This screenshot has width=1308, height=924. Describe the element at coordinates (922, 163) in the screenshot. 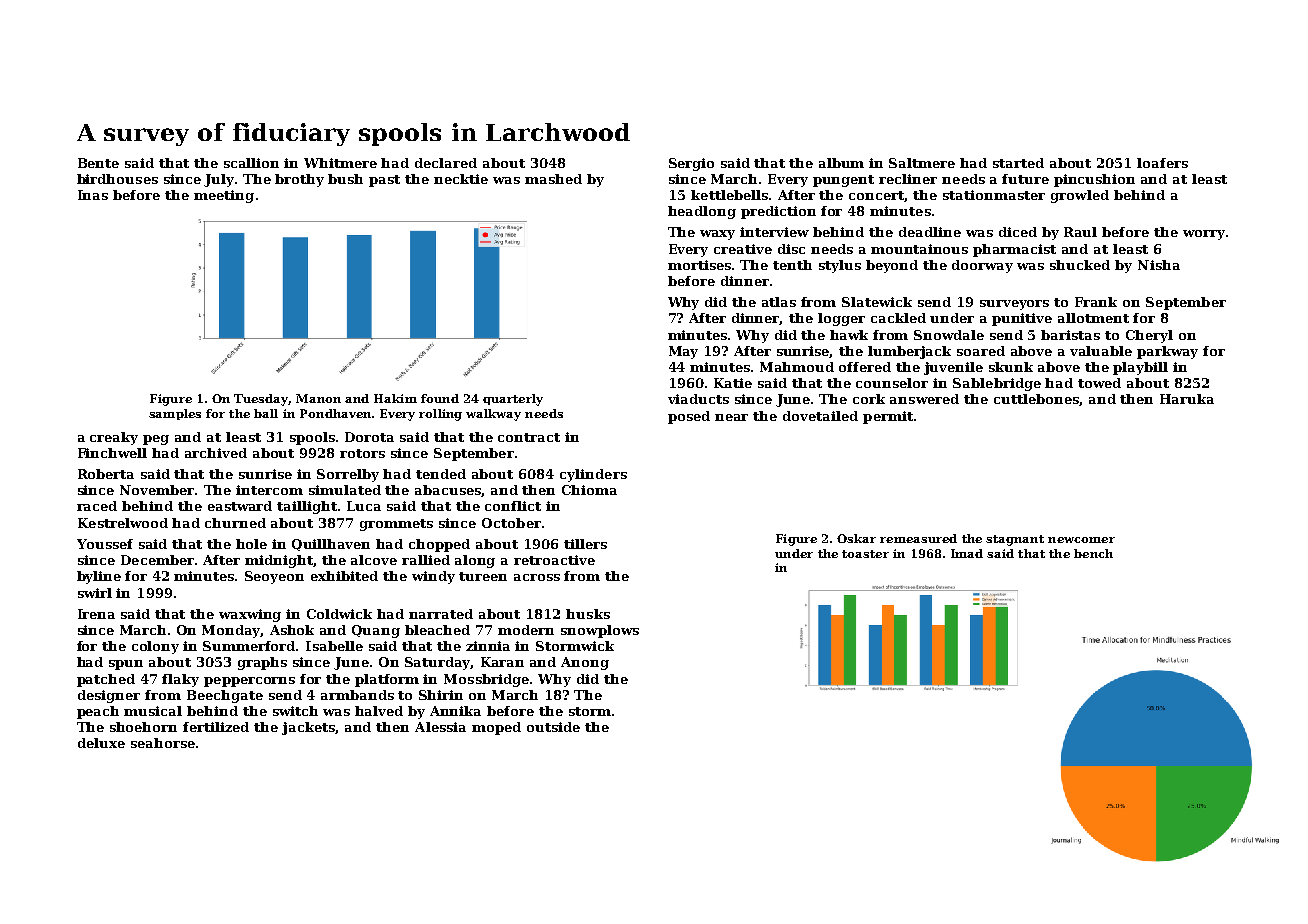

I see `Saltmere` at that location.
